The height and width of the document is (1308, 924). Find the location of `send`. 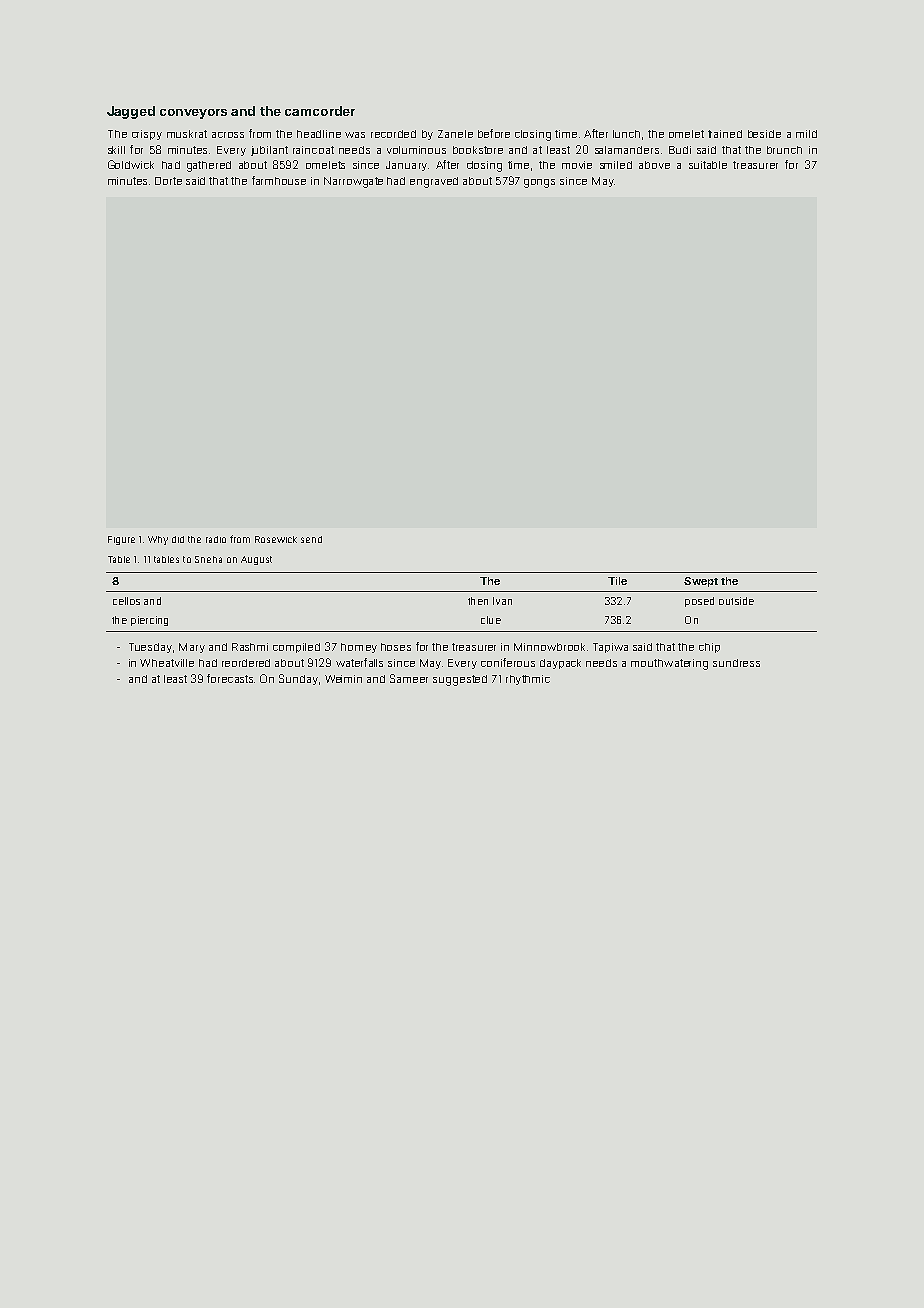

send is located at coordinates (311, 539).
